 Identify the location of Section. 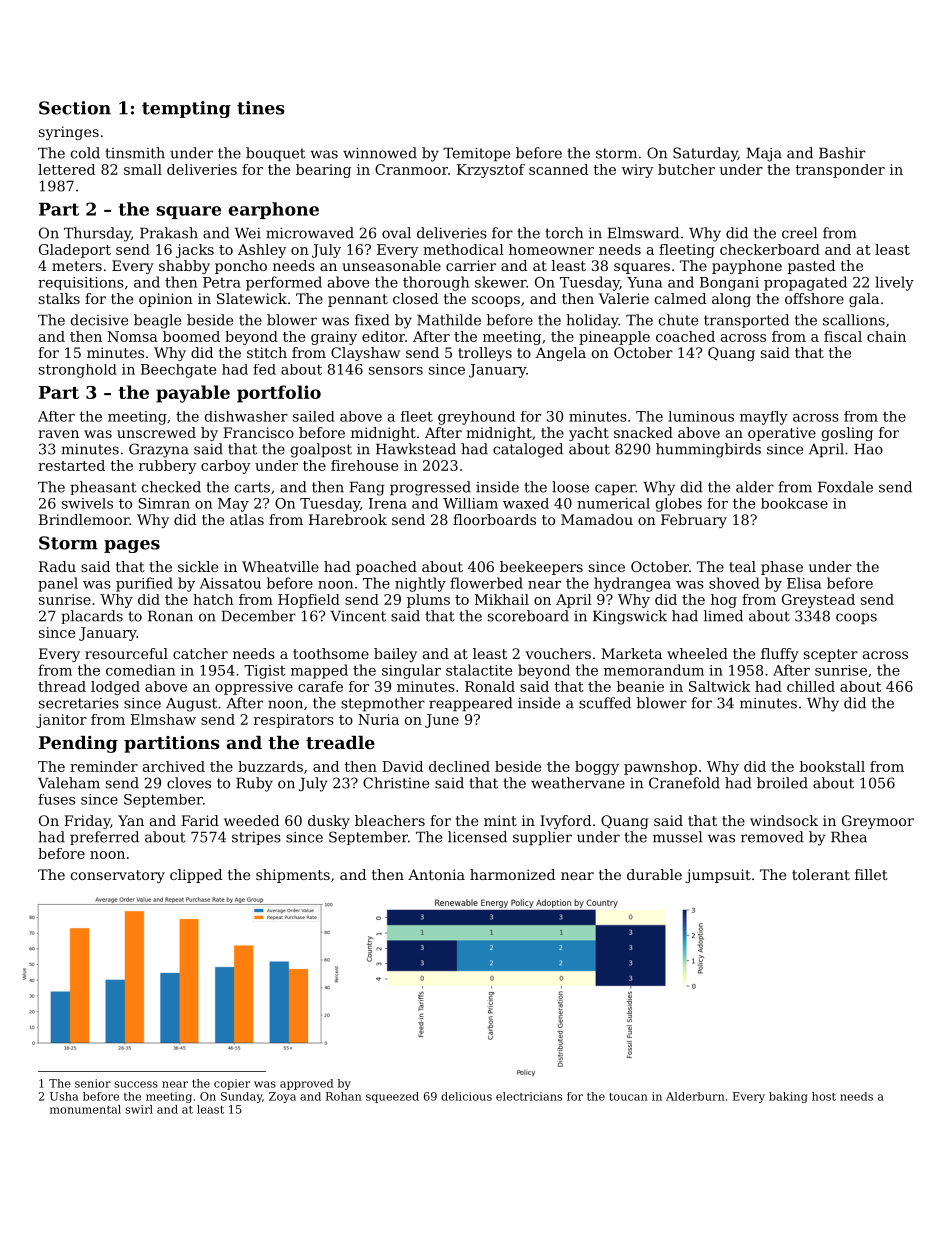
(75, 108).
